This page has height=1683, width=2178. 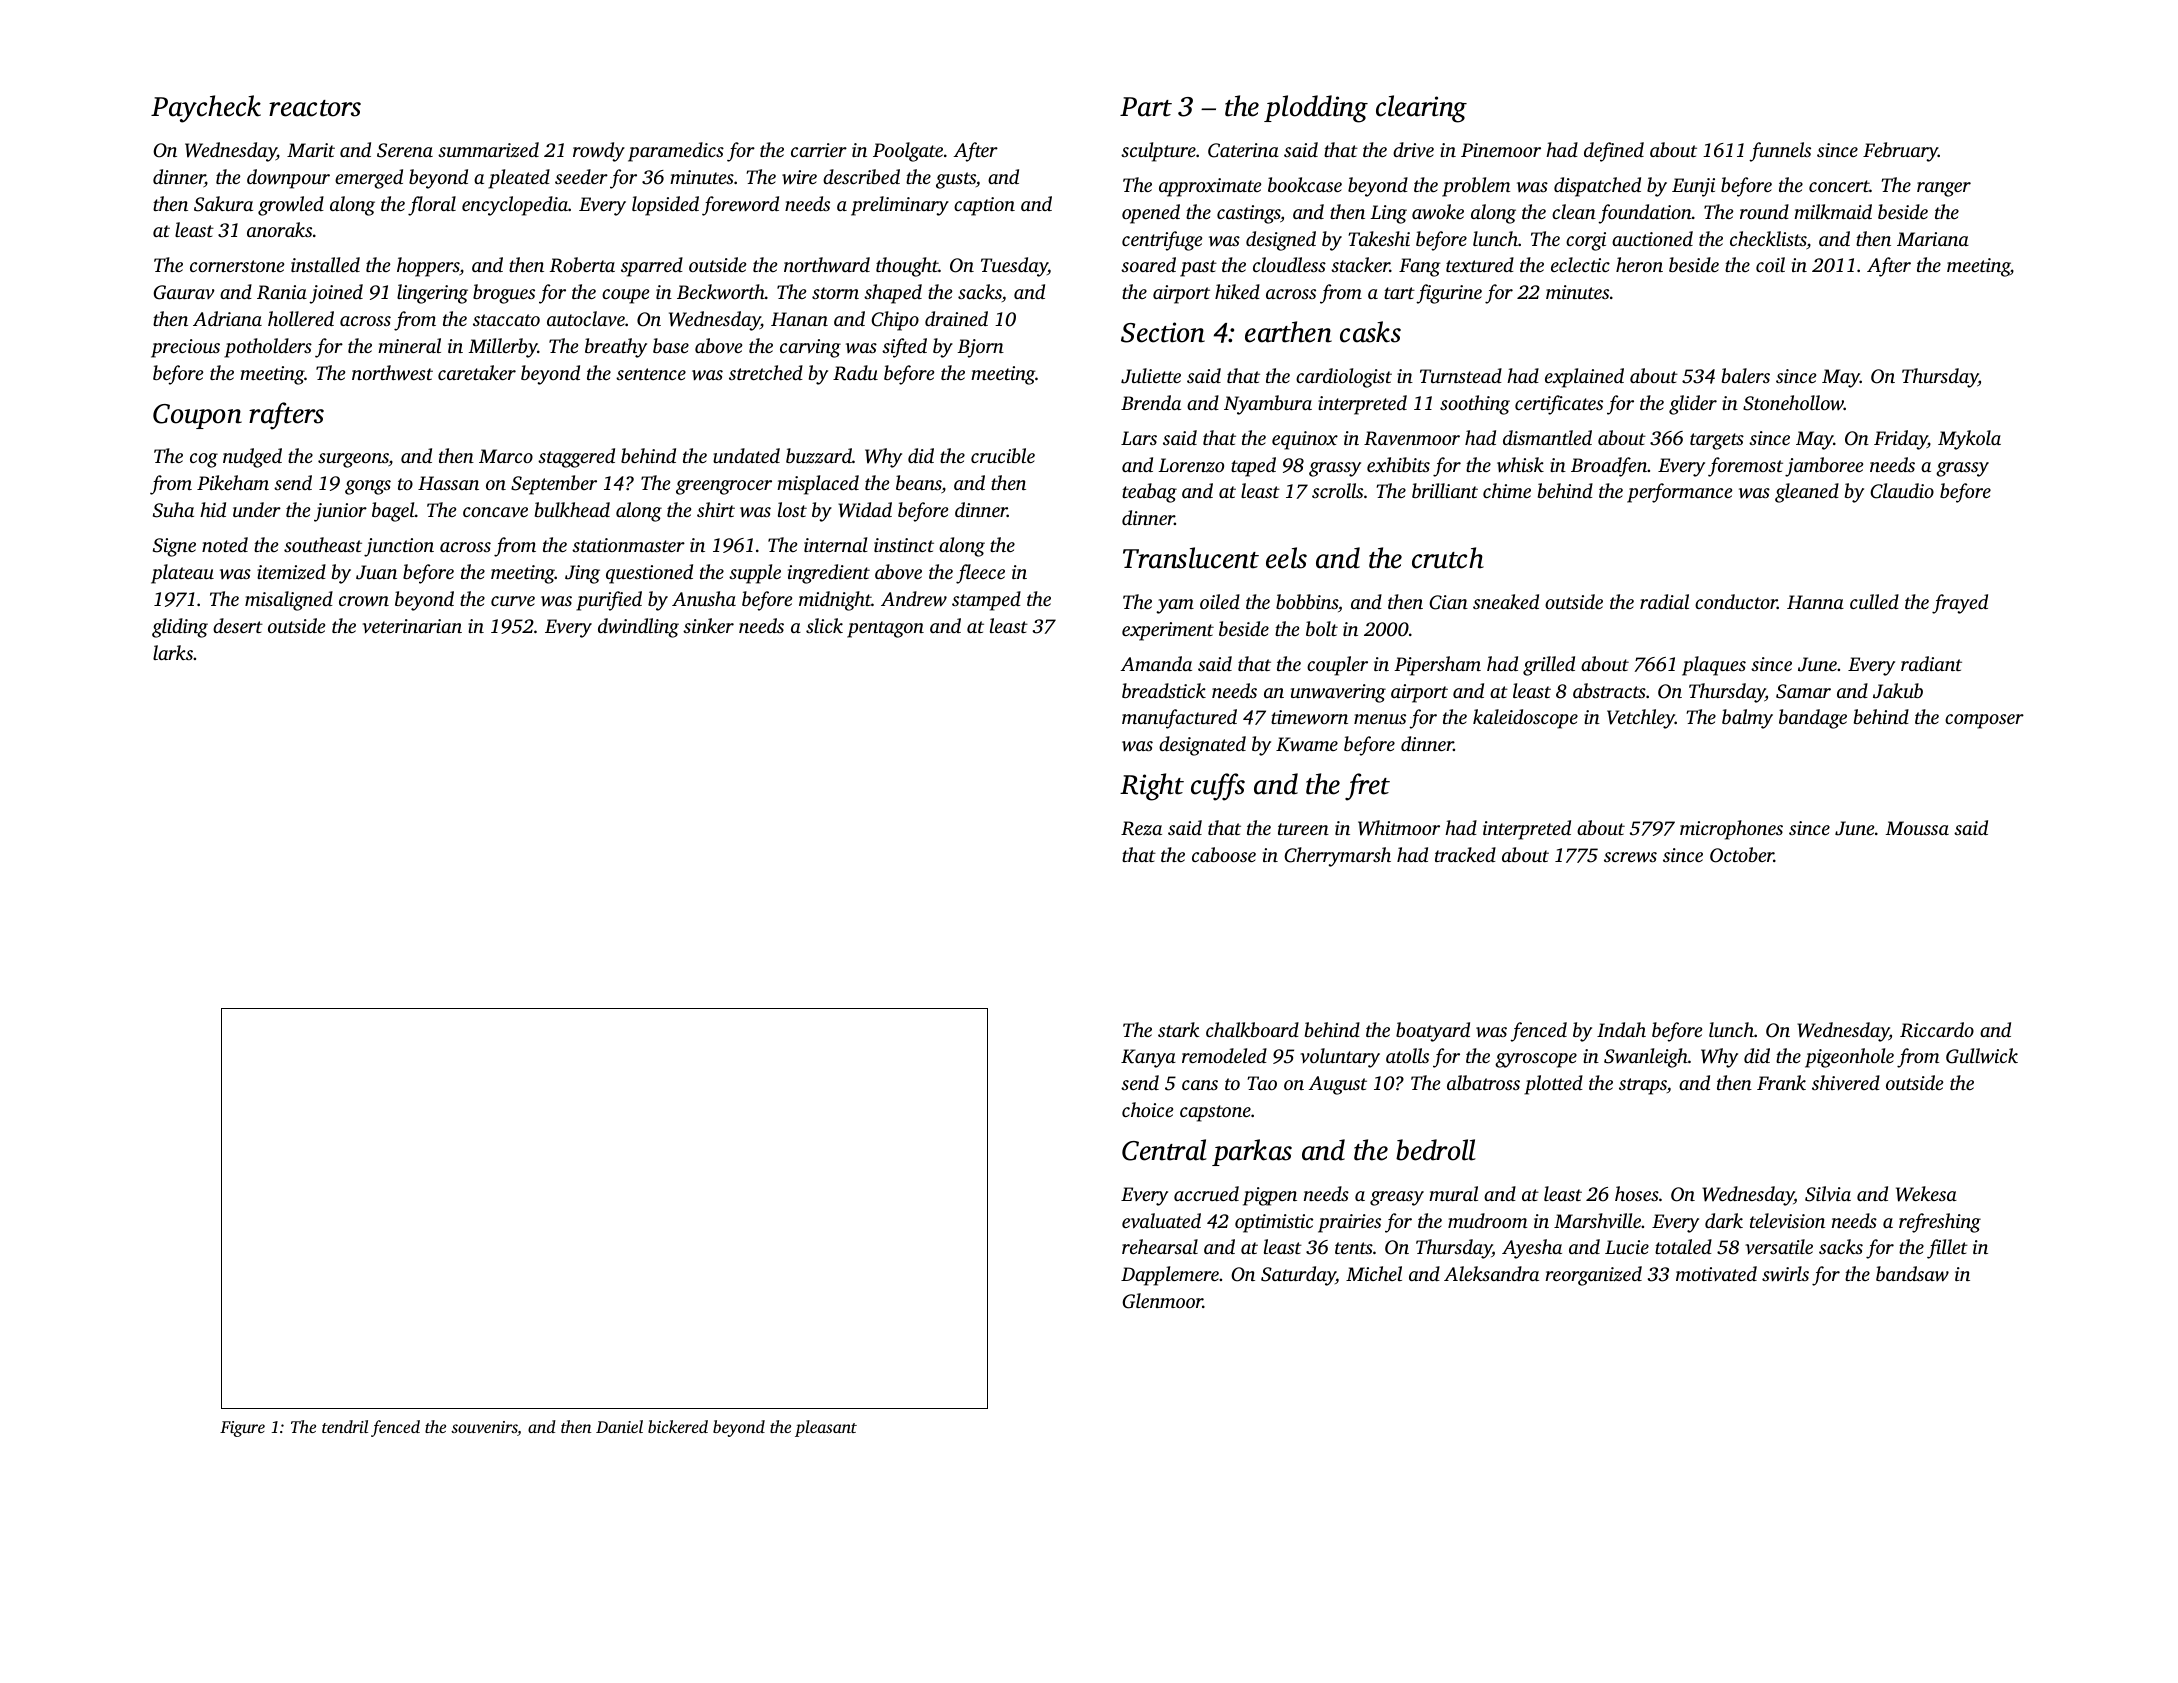 I want to click on eclectic, so click(x=1580, y=264).
